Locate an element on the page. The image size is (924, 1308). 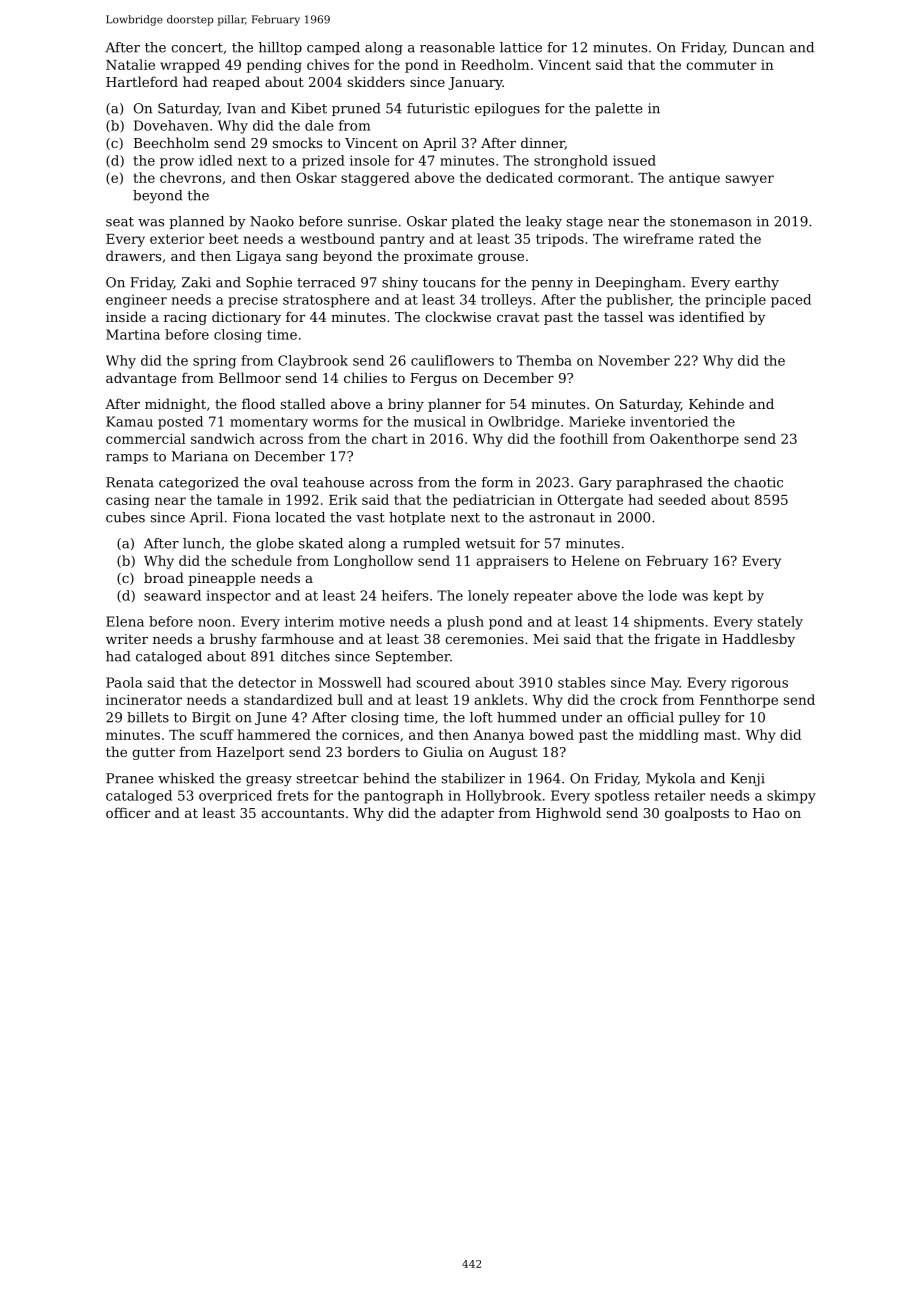
Zaki is located at coordinates (196, 282).
